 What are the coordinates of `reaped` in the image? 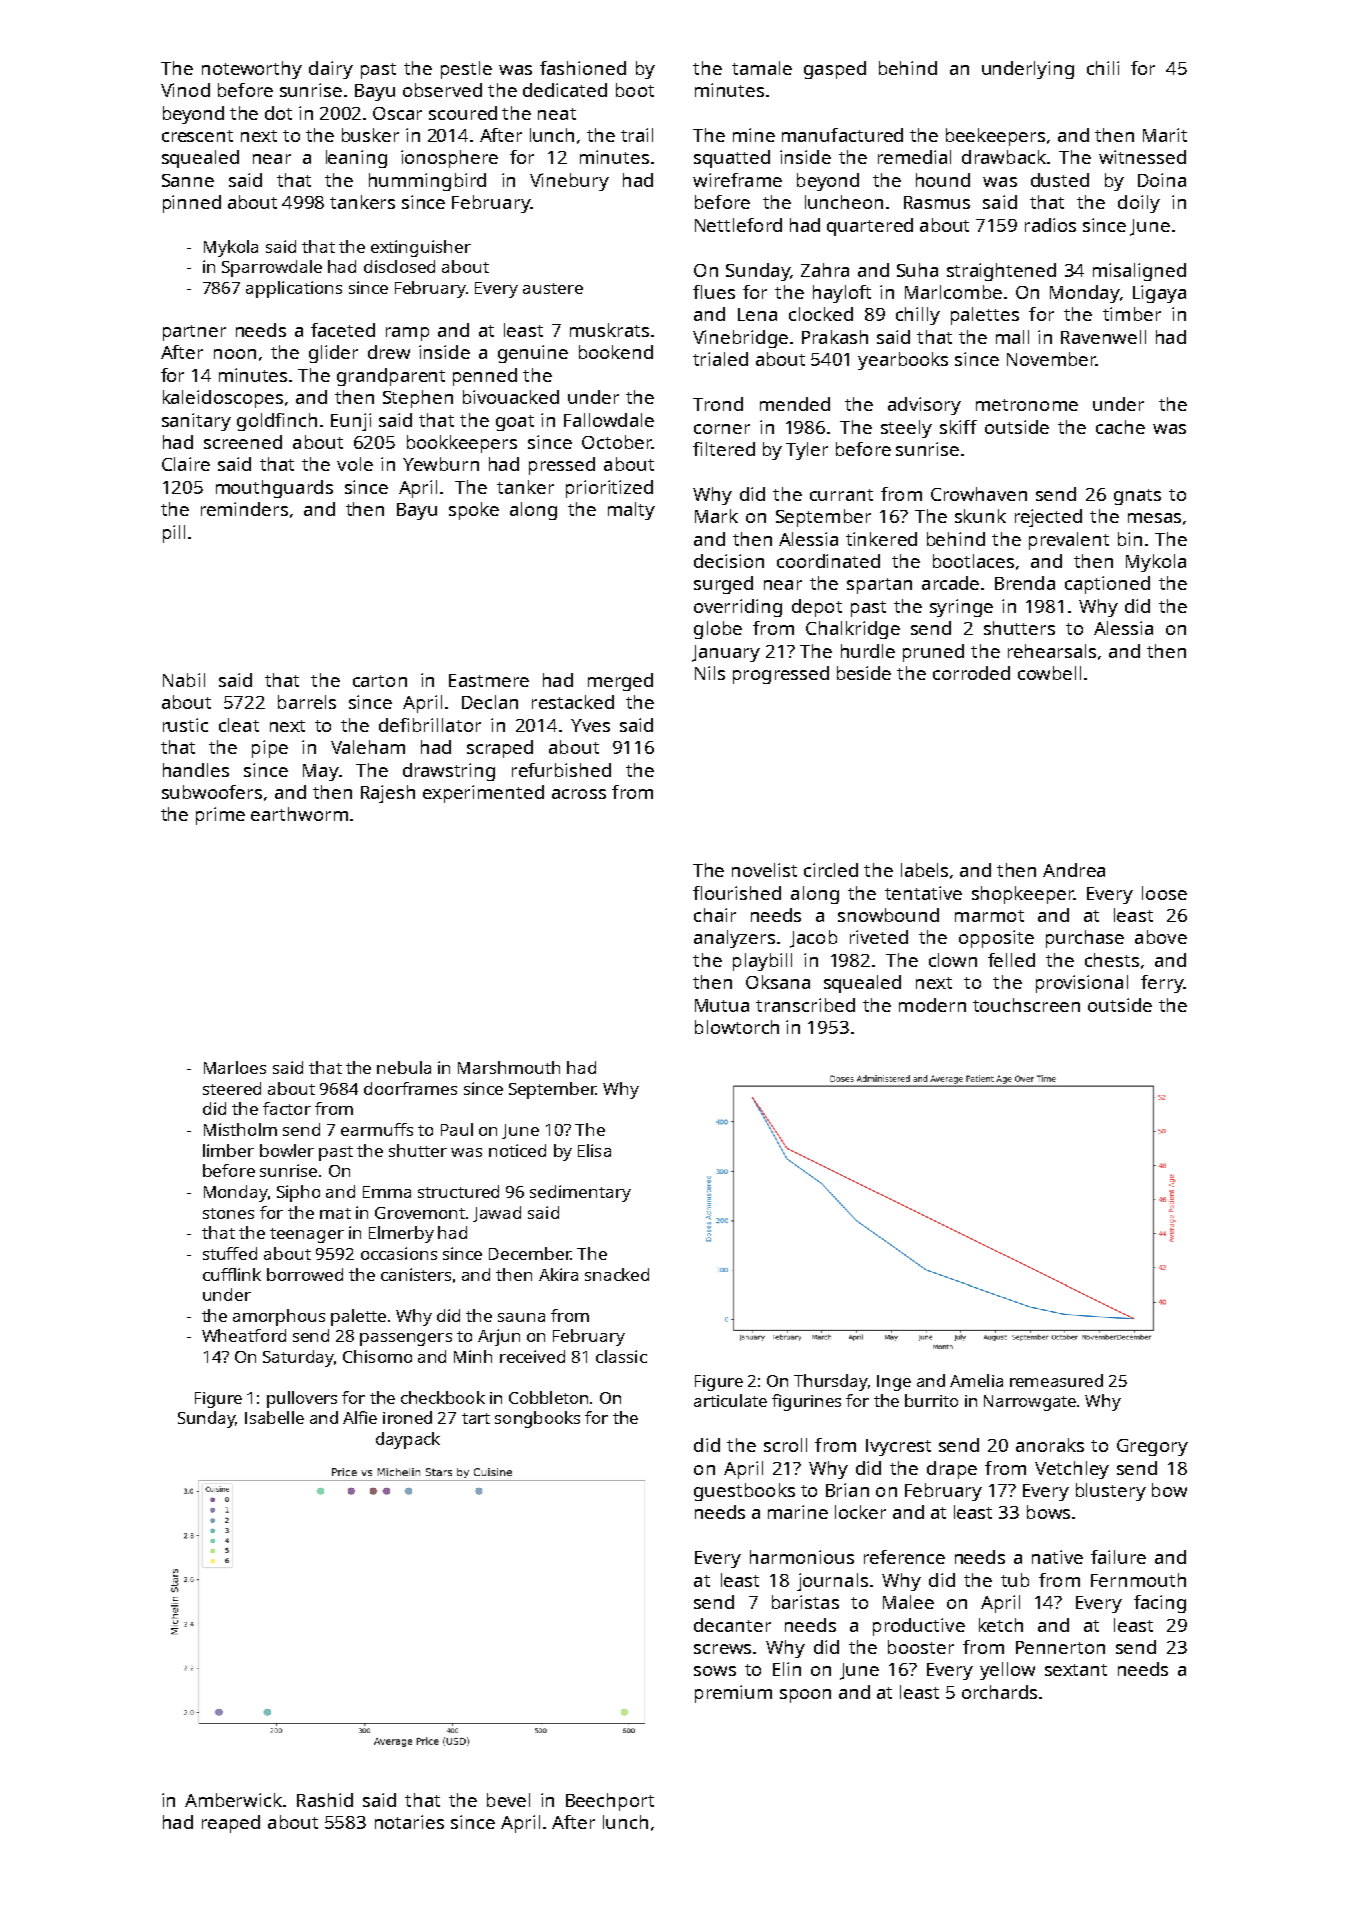 It's located at (231, 1824).
